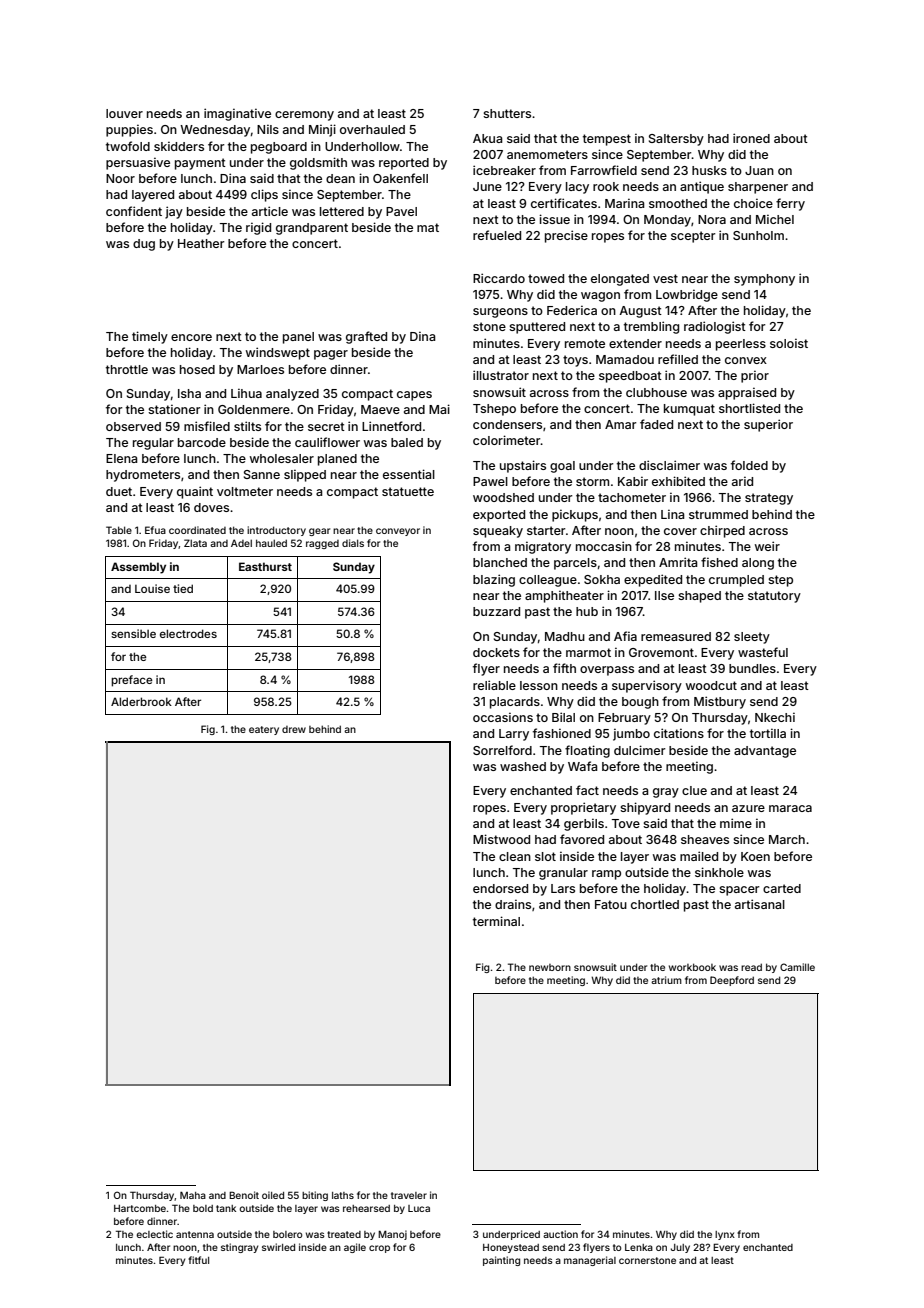 The width and height of the image is (924, 1308). What do you see at coordinates (676, 140) in the image?
I see `Saltersby` at bounding box center [676, 140].
